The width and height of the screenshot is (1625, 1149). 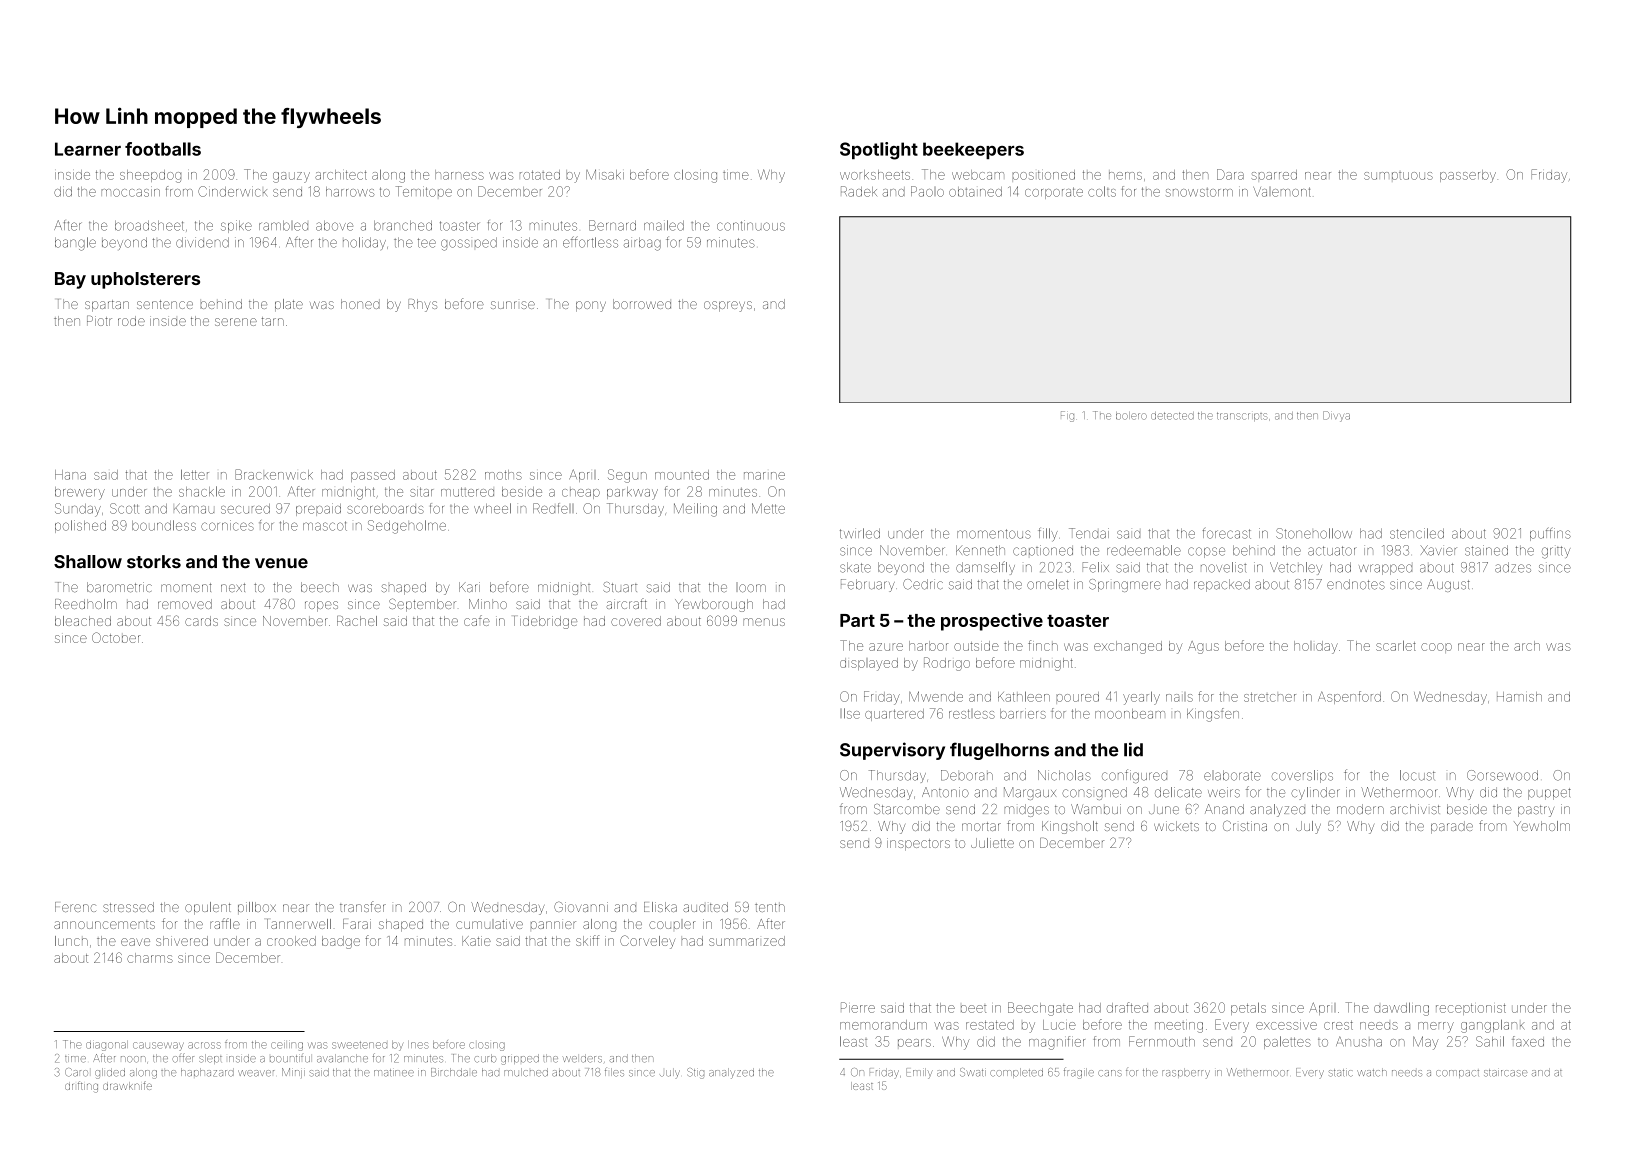 I want to click on October, so click(x=116, y=637).
